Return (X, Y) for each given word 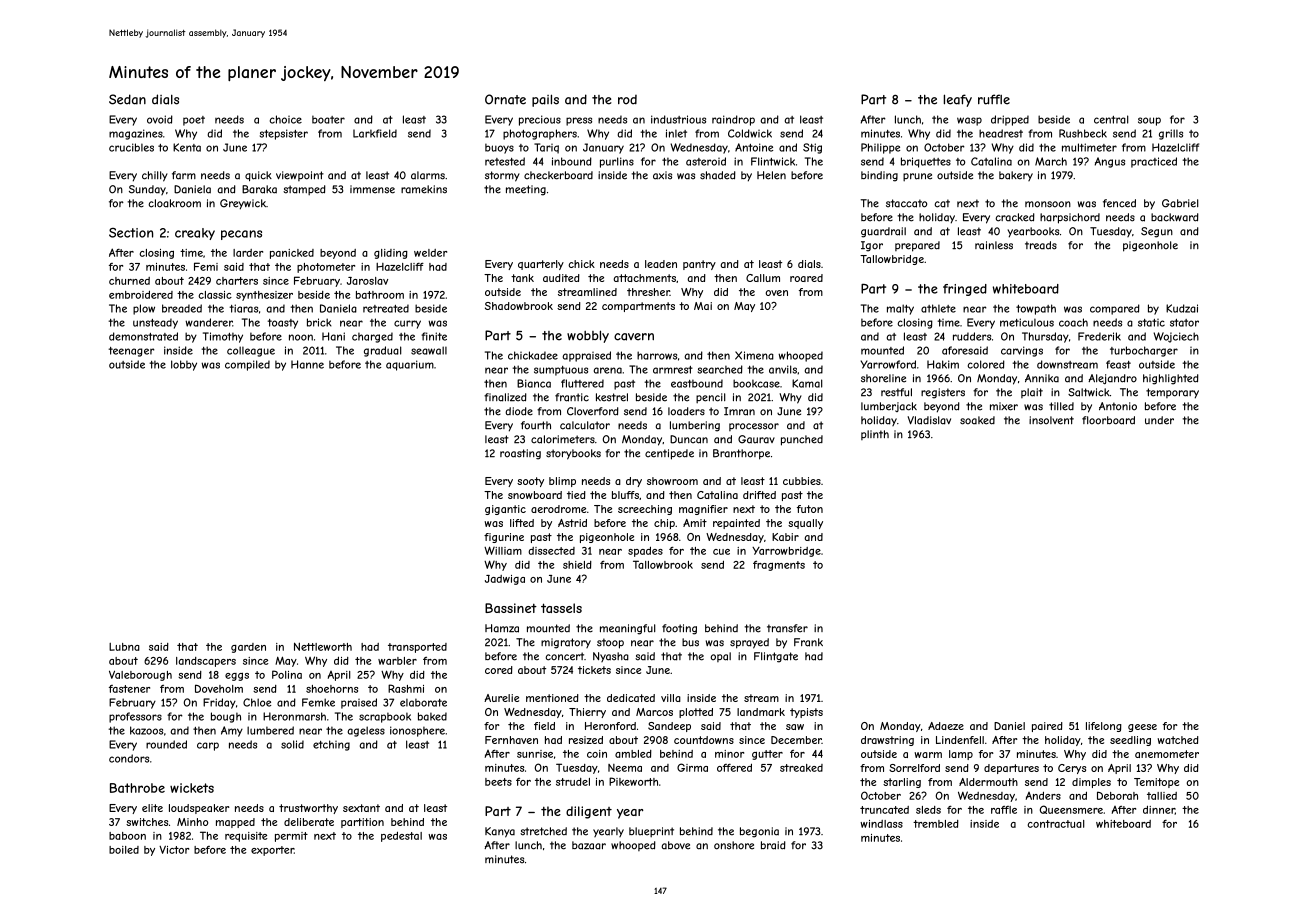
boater (328, 119)
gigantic (505, 510)
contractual (1056, 824)
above (675, 845)
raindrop (733, 120)
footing (679, 629)
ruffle (994, 99)
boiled (124, 850)
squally (805, 524)
